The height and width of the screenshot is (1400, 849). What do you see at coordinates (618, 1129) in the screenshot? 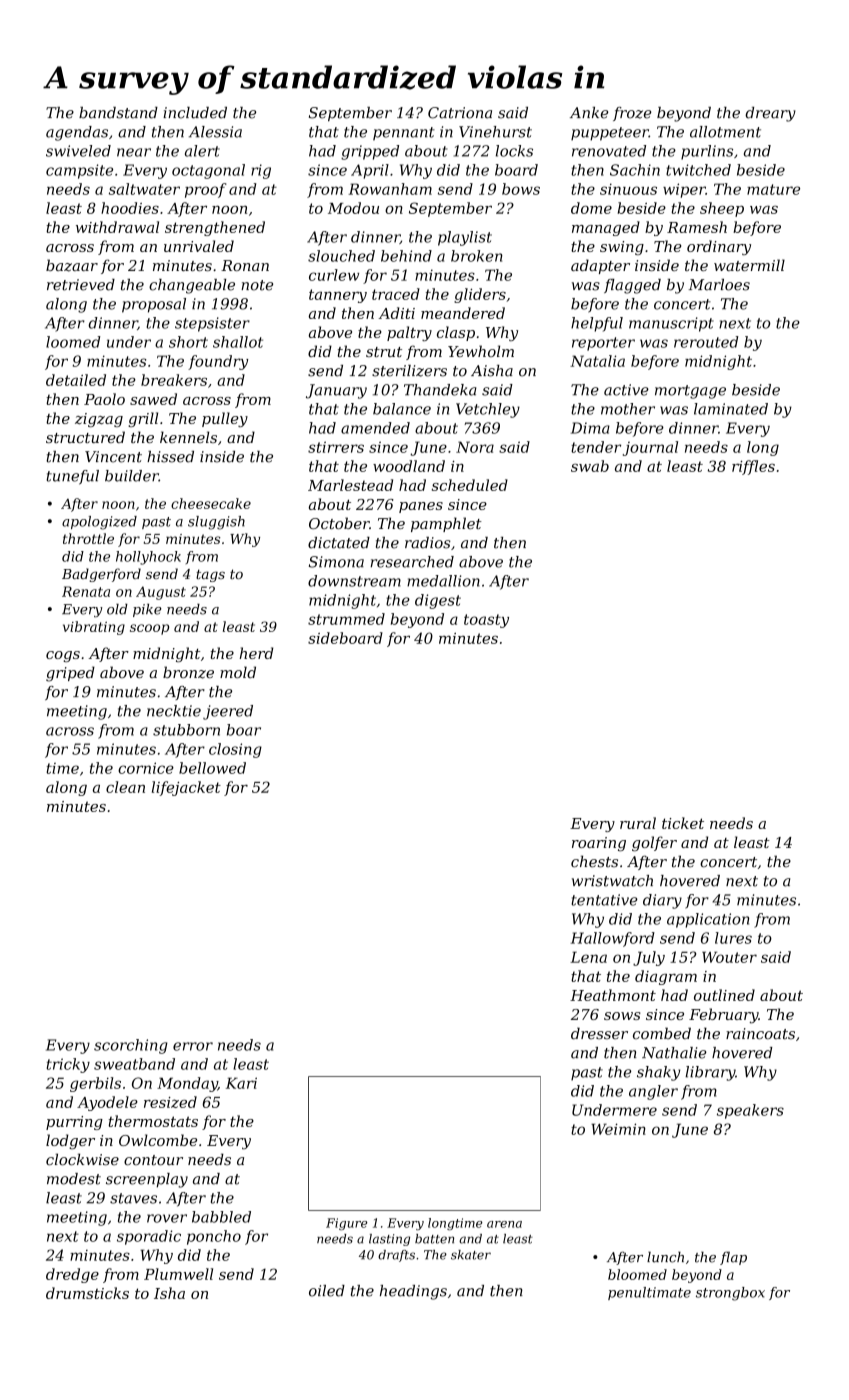
I see `Weimin` at bounding box center [618, 1129].
